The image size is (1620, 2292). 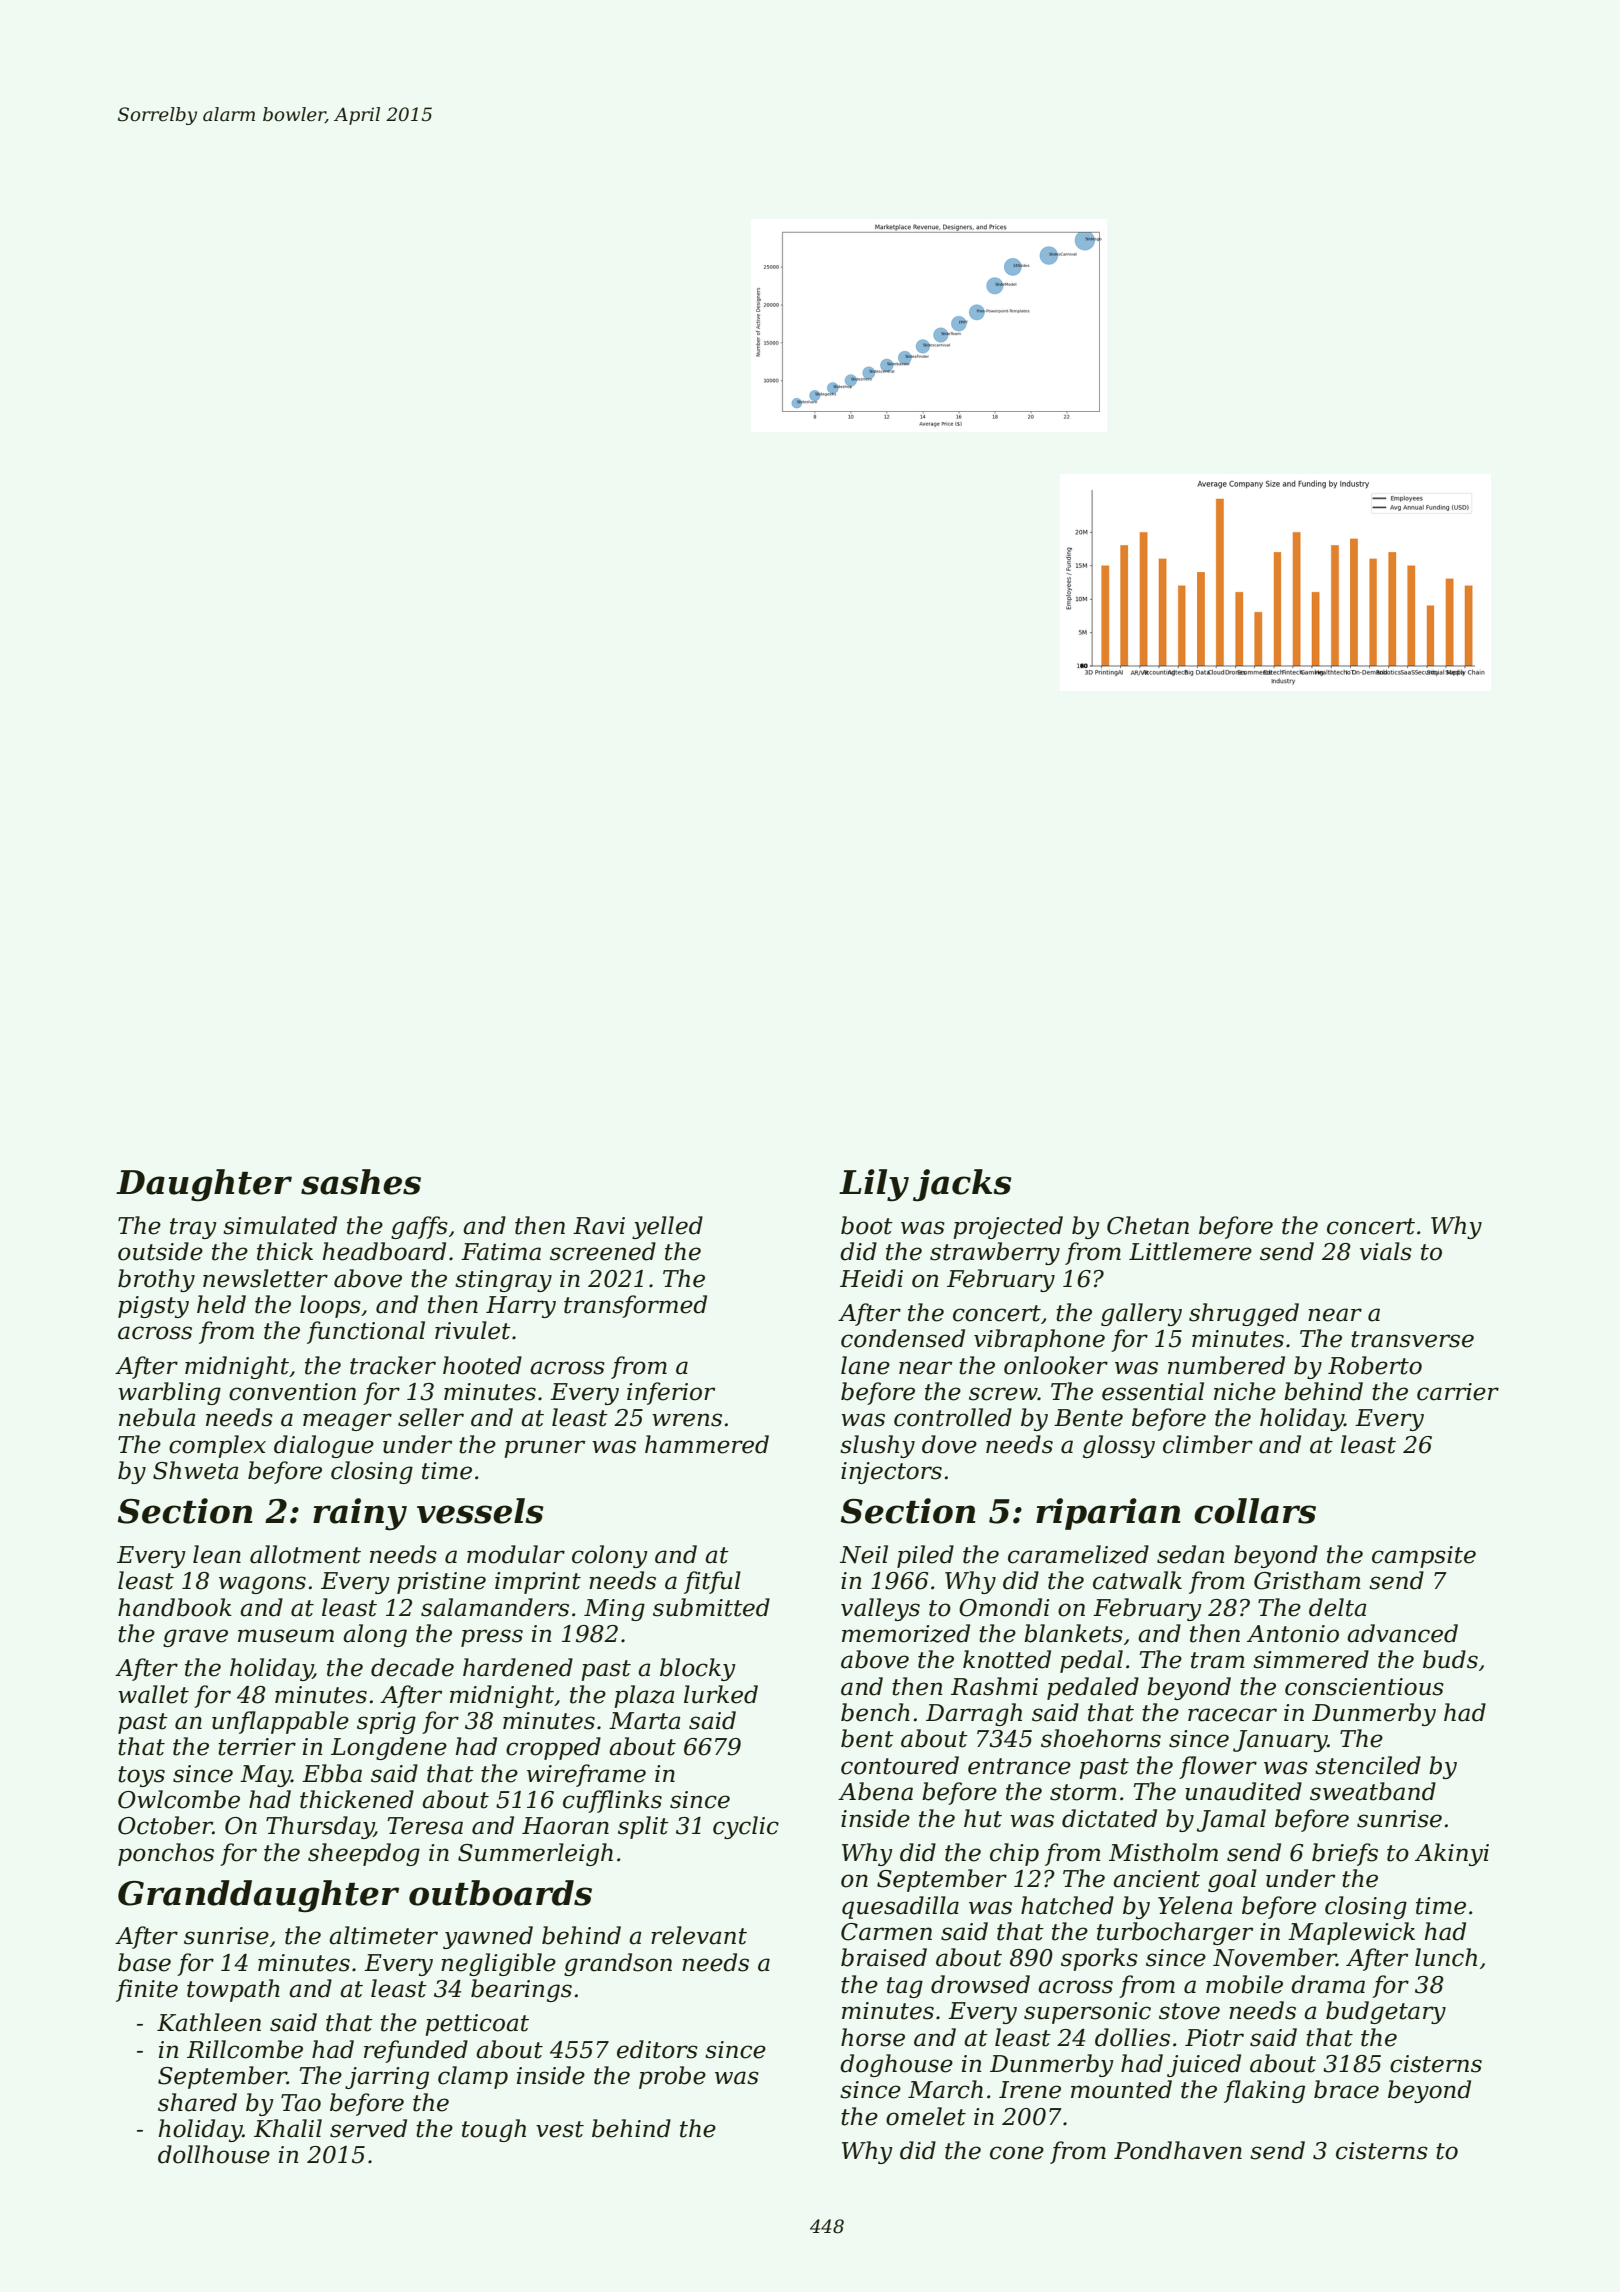 What do you see at coordinates (1452, 1854) in the screenshot?
I see `Akinyi` at bounding box center [1452, 1854].
